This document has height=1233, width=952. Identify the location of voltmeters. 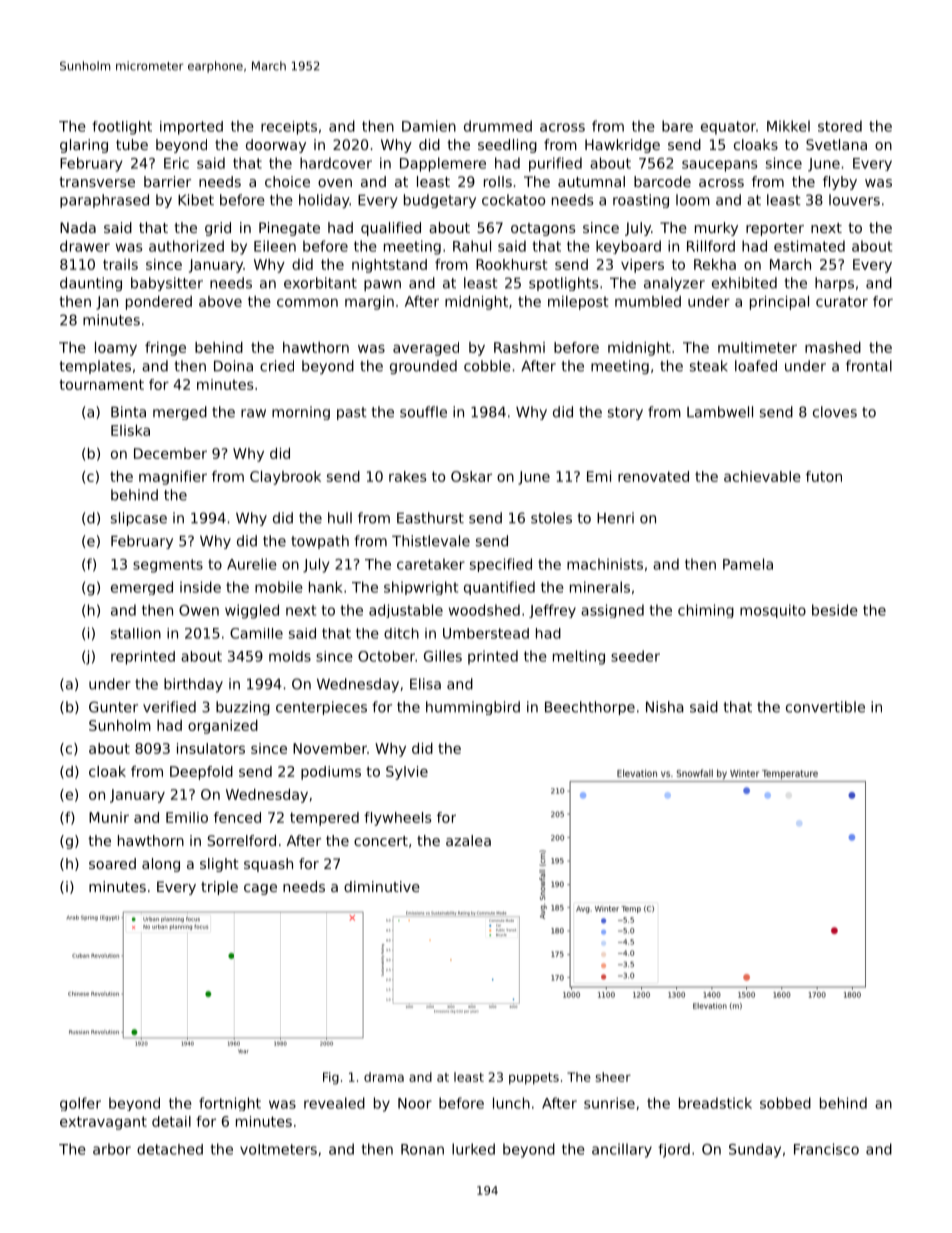
(278, 1149).
